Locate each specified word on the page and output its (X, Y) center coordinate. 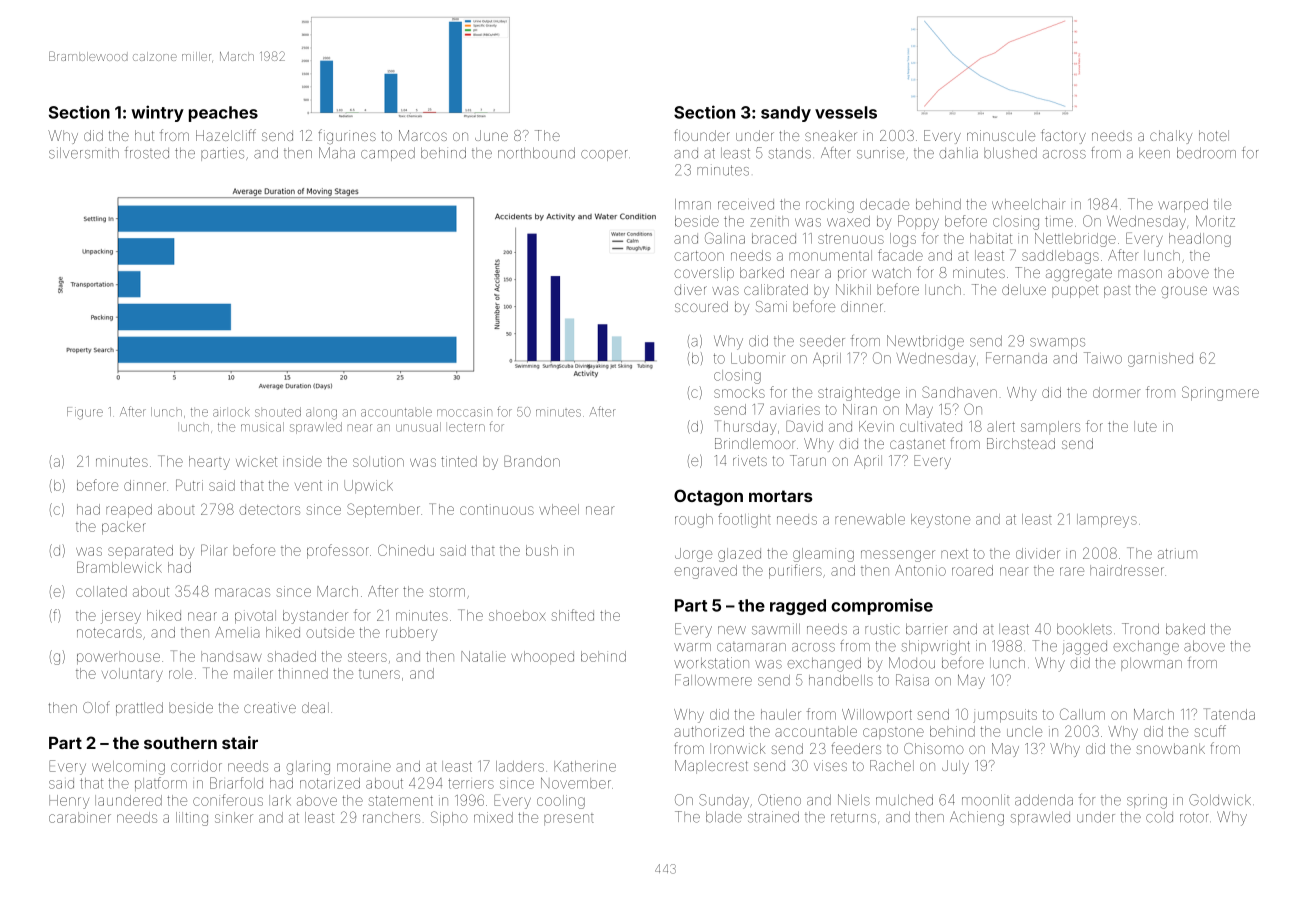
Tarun (808, 460)
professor (338, 551)
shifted (573, 615)
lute (1145, 426)
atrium (1177, 554)
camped (388, 154)
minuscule (1001, 135)
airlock (231, 412)
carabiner (80, 817)
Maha (337, 153)
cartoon (699, 256)
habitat (991, 238)
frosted (147, 153)
